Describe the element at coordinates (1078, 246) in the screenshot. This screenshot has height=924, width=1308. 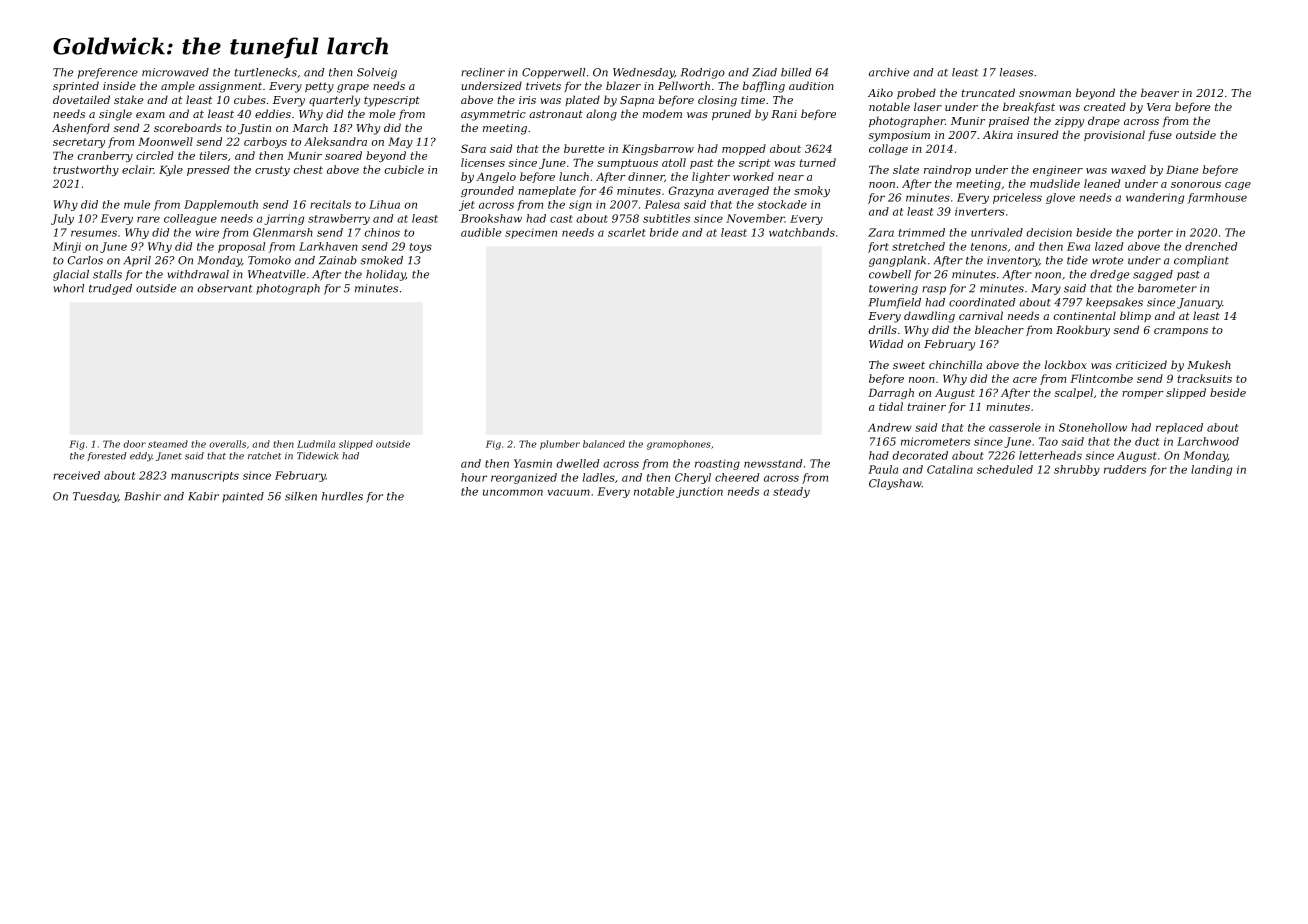
I see `Ewa` at that location.
